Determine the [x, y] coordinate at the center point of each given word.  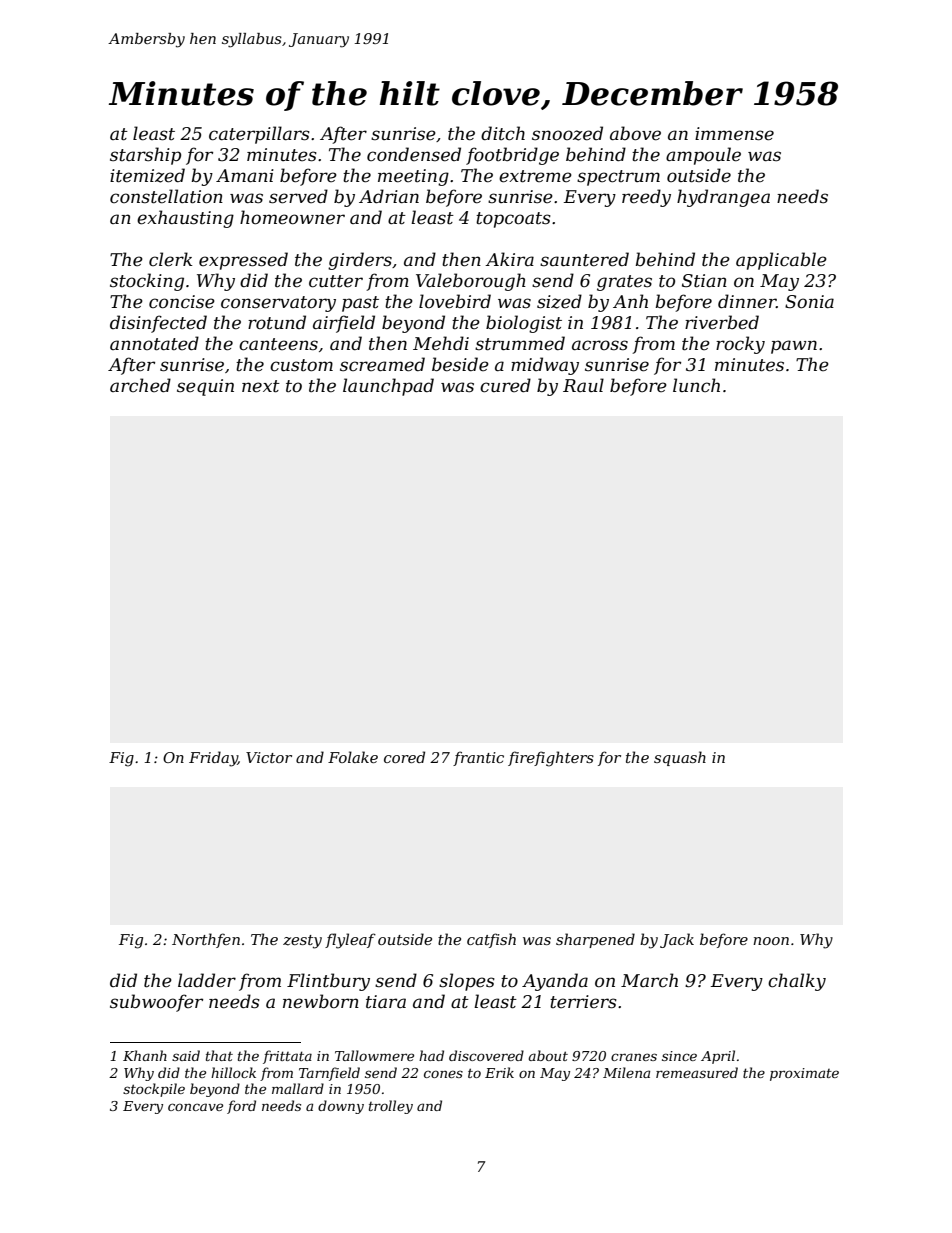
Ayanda [555, 982]
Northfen [206, 940]
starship [145, 156]
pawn [794, 347]
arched [140, 385]
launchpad [388, 387]
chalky [797, 982]
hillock [233, 1072]
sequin [205, 387]
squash [680, 758]
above [635, 133]
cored [404, 757]
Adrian [389, 196]
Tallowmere [374, 1055]
